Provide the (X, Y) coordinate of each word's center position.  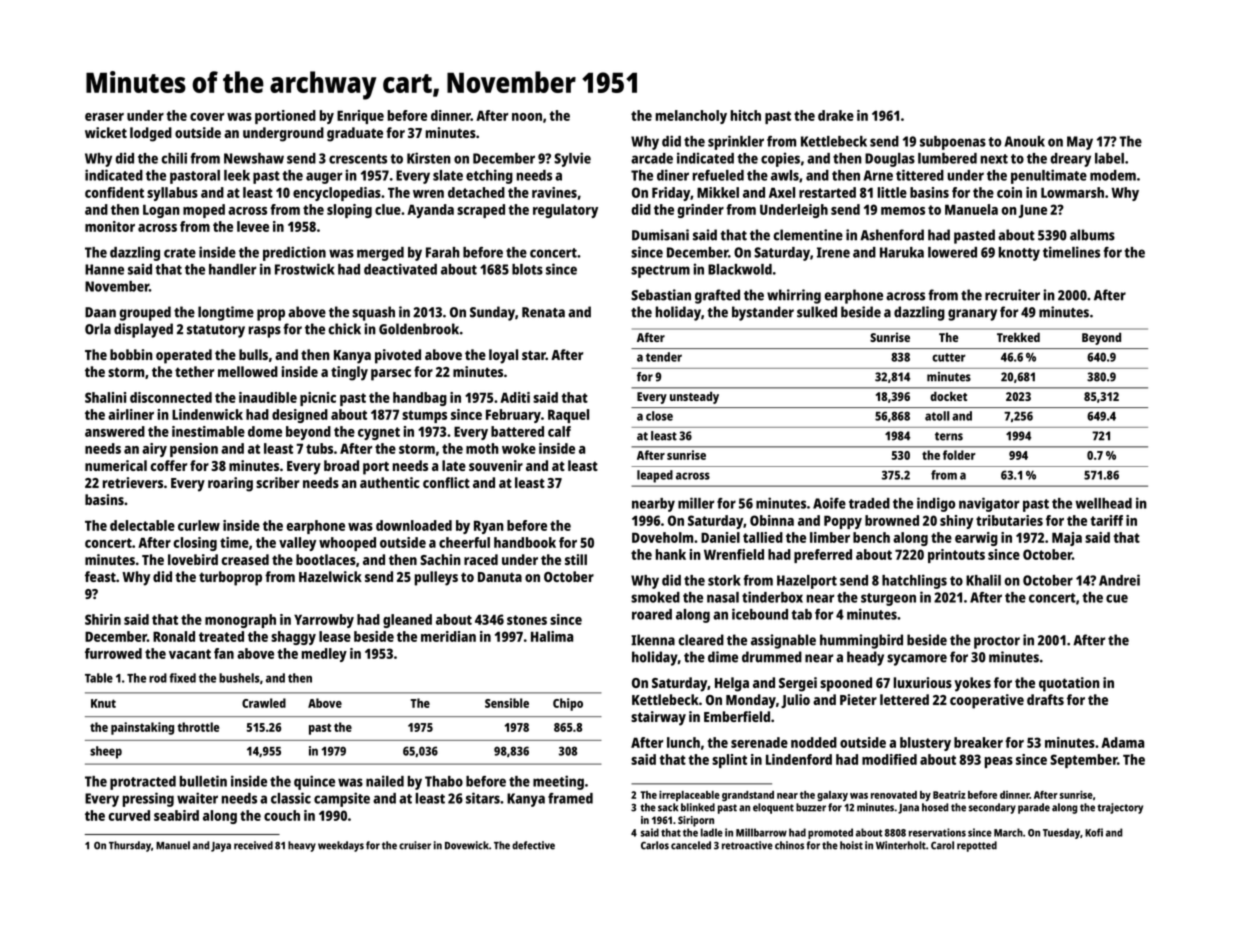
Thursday (130, 846)
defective (533, 845)
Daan (100, 312)
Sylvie (572, 159)
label (1109, 158)
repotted (977, 846)
